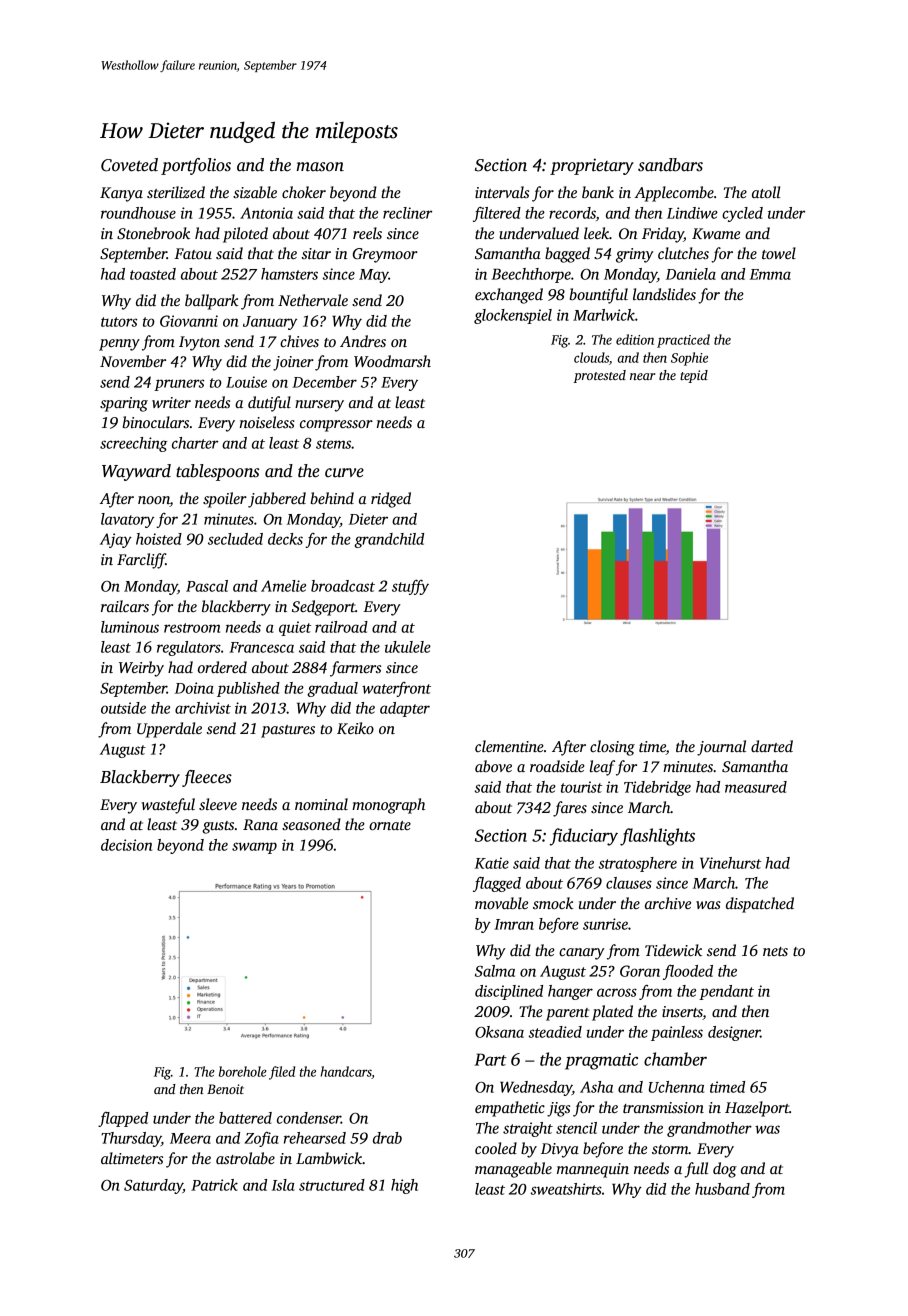 Image resolution: width=908 pixels, height=1316 pixels. What do you see at coordinates (756, 787) in the screenshot?
I see `measured` at bounding box center [756, 787].
